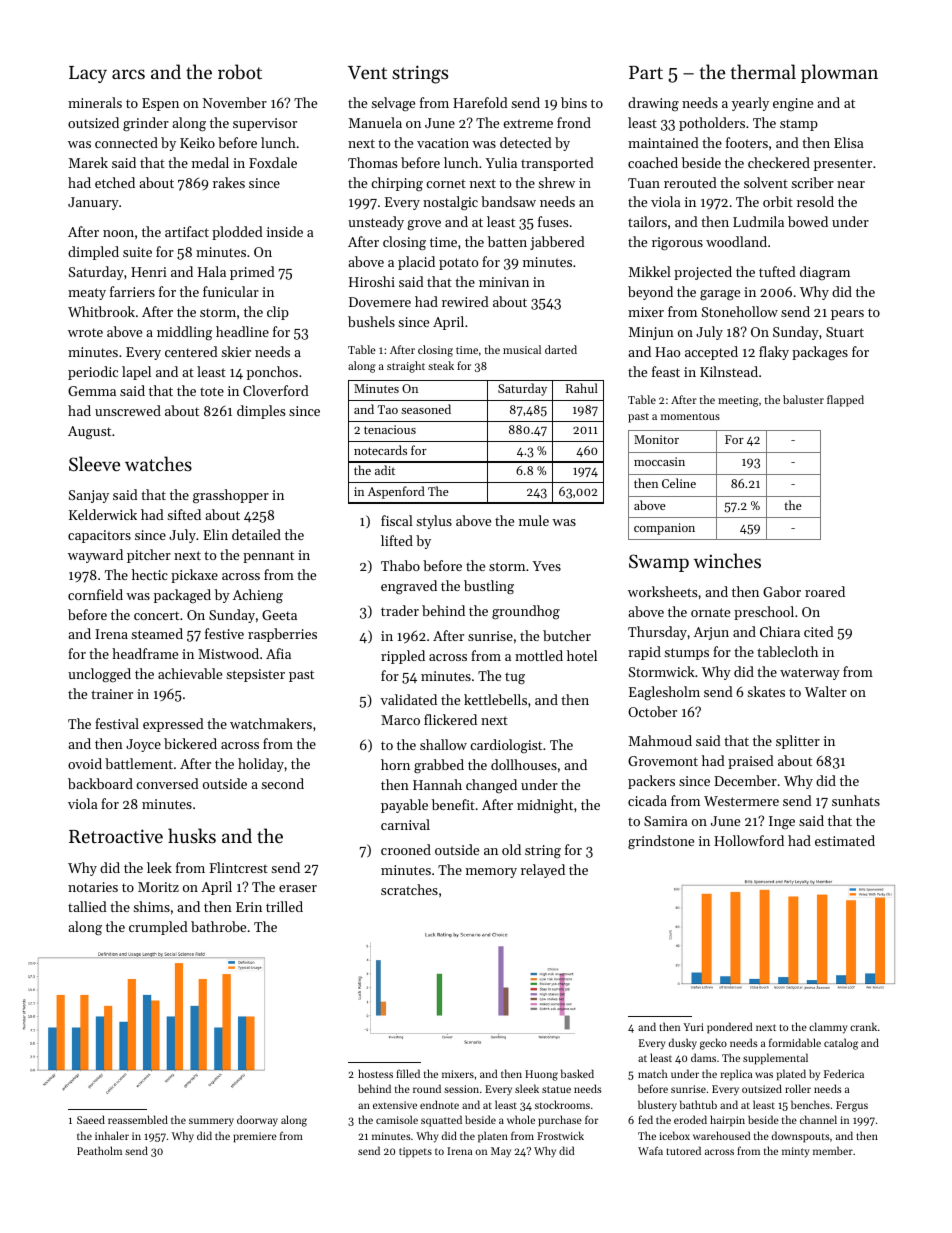  Describe the element at coordinates (545, 806) in the screenshot. I see `midnight` at that location.
